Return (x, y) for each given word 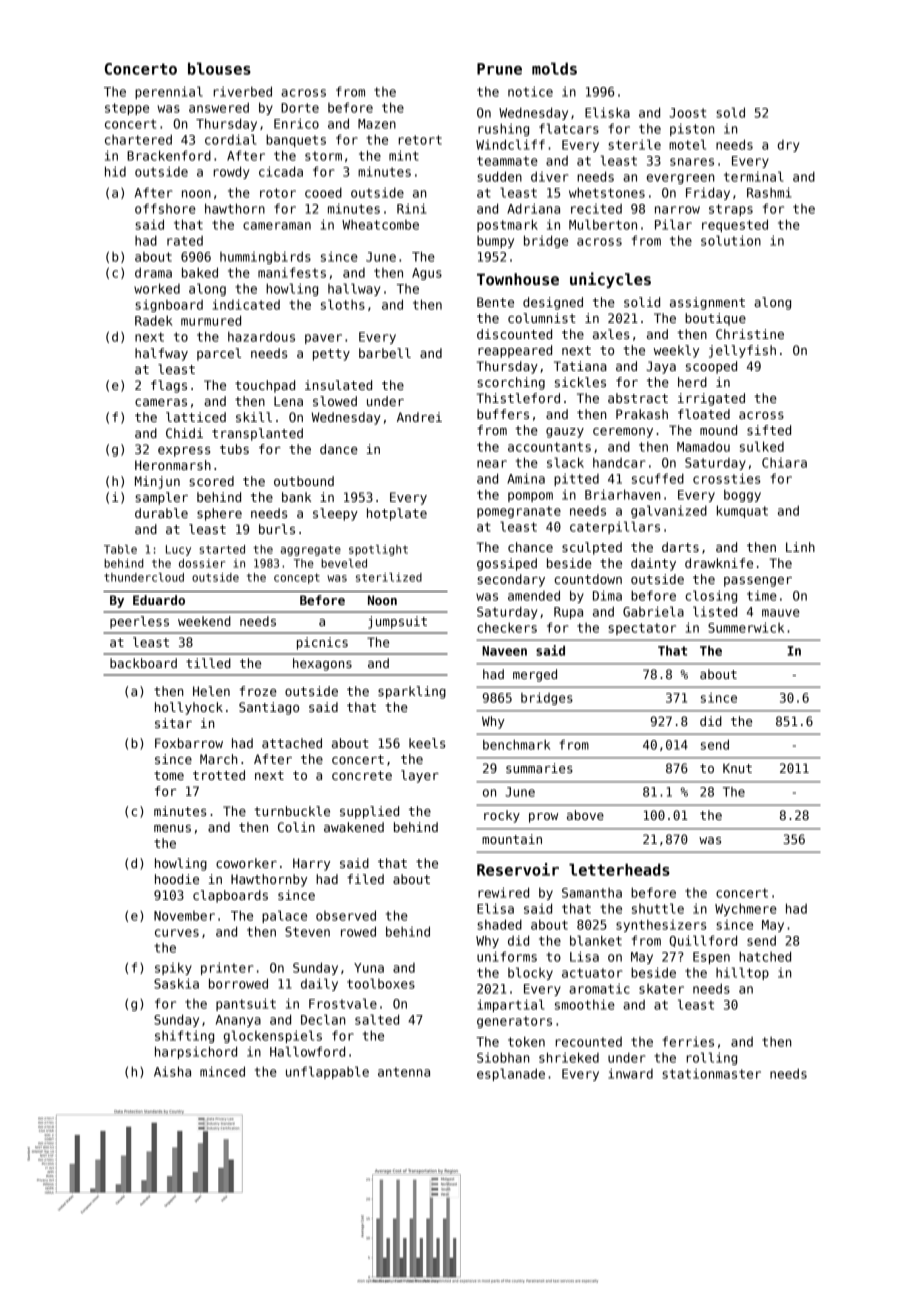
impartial (510, 1005)
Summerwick (746, 627)
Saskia (176, 983)
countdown (588, 579)
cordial (230, 139)
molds (554, 68)
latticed (196, 417)
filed (365, 879)
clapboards (230, 896)
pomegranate (519, 512)
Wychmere (746, 909)
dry (788, 146)
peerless (139, 622)
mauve (781, 613)
